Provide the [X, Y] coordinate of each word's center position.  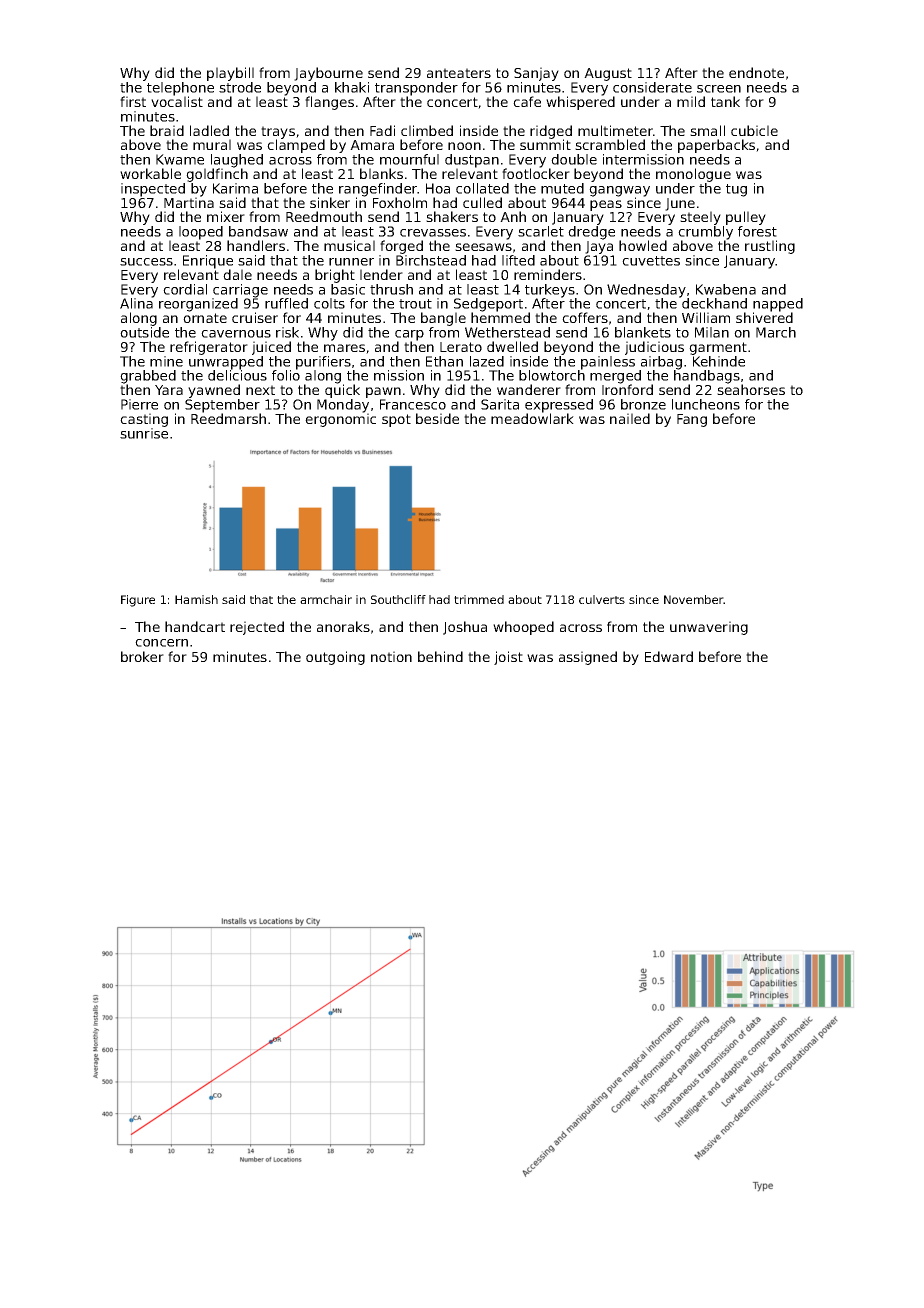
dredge [591, 233]
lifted [518, 260]
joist [508, 658]
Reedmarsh [228, 418]
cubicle [754, 130]
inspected [153, 190]
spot [396, 420]
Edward [669, 656]
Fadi [382, 130]
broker [142, 656]
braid [167, 130]
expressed [559, 406]
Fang [692, 420]
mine [166, 361]
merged [615, 377]
